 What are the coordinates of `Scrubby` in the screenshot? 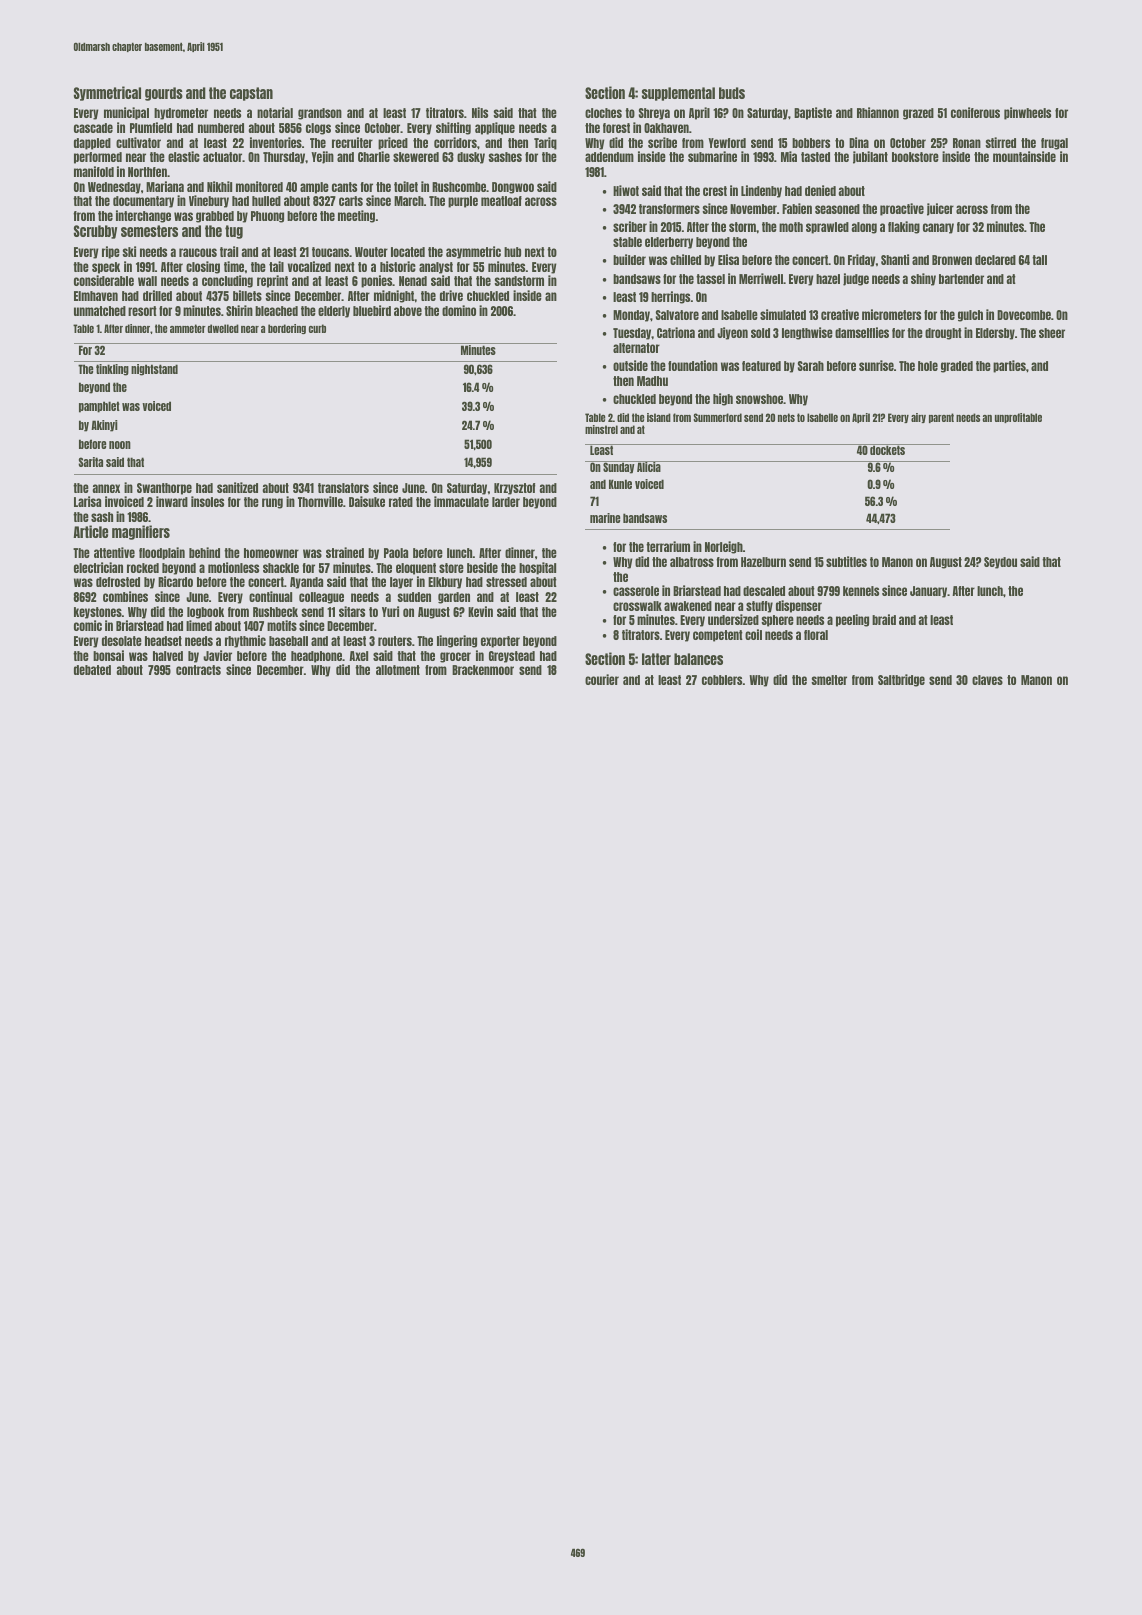 It's located at (95, 232).
